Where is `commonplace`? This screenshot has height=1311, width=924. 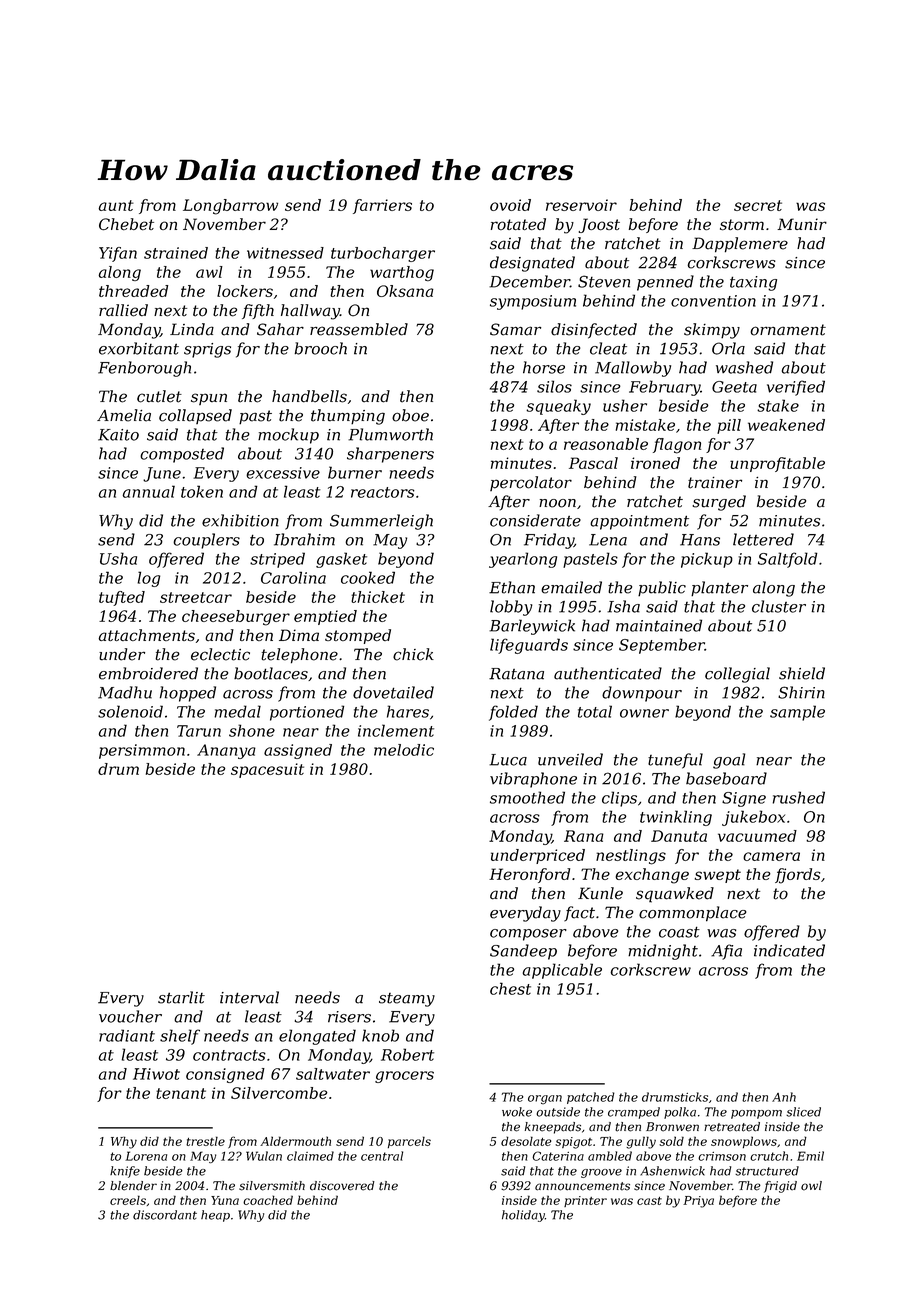 commonplace is located at coordinates (692, 914).
